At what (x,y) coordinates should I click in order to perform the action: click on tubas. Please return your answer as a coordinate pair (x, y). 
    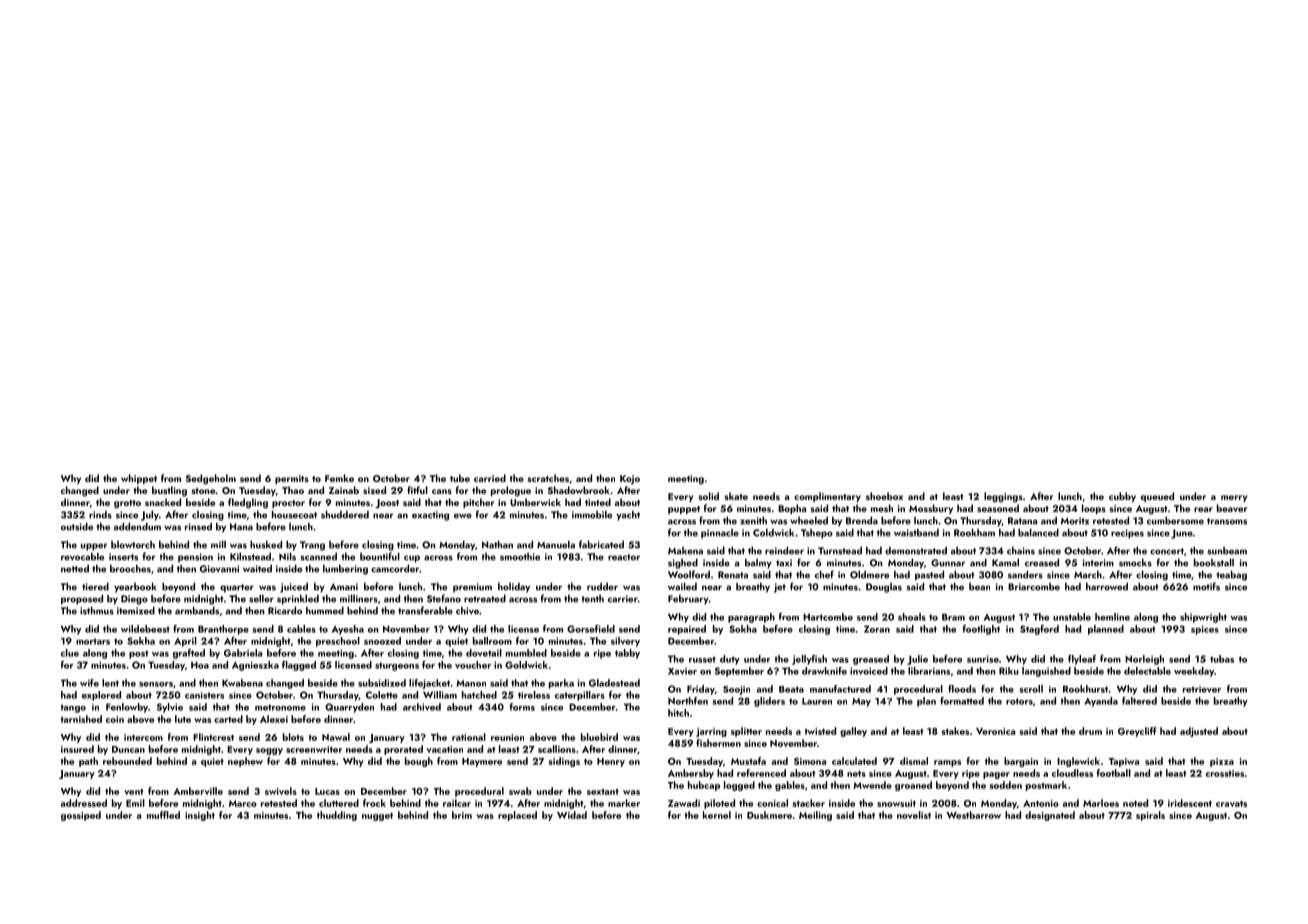
    Looking at the image, I should click on (1222, 659).
